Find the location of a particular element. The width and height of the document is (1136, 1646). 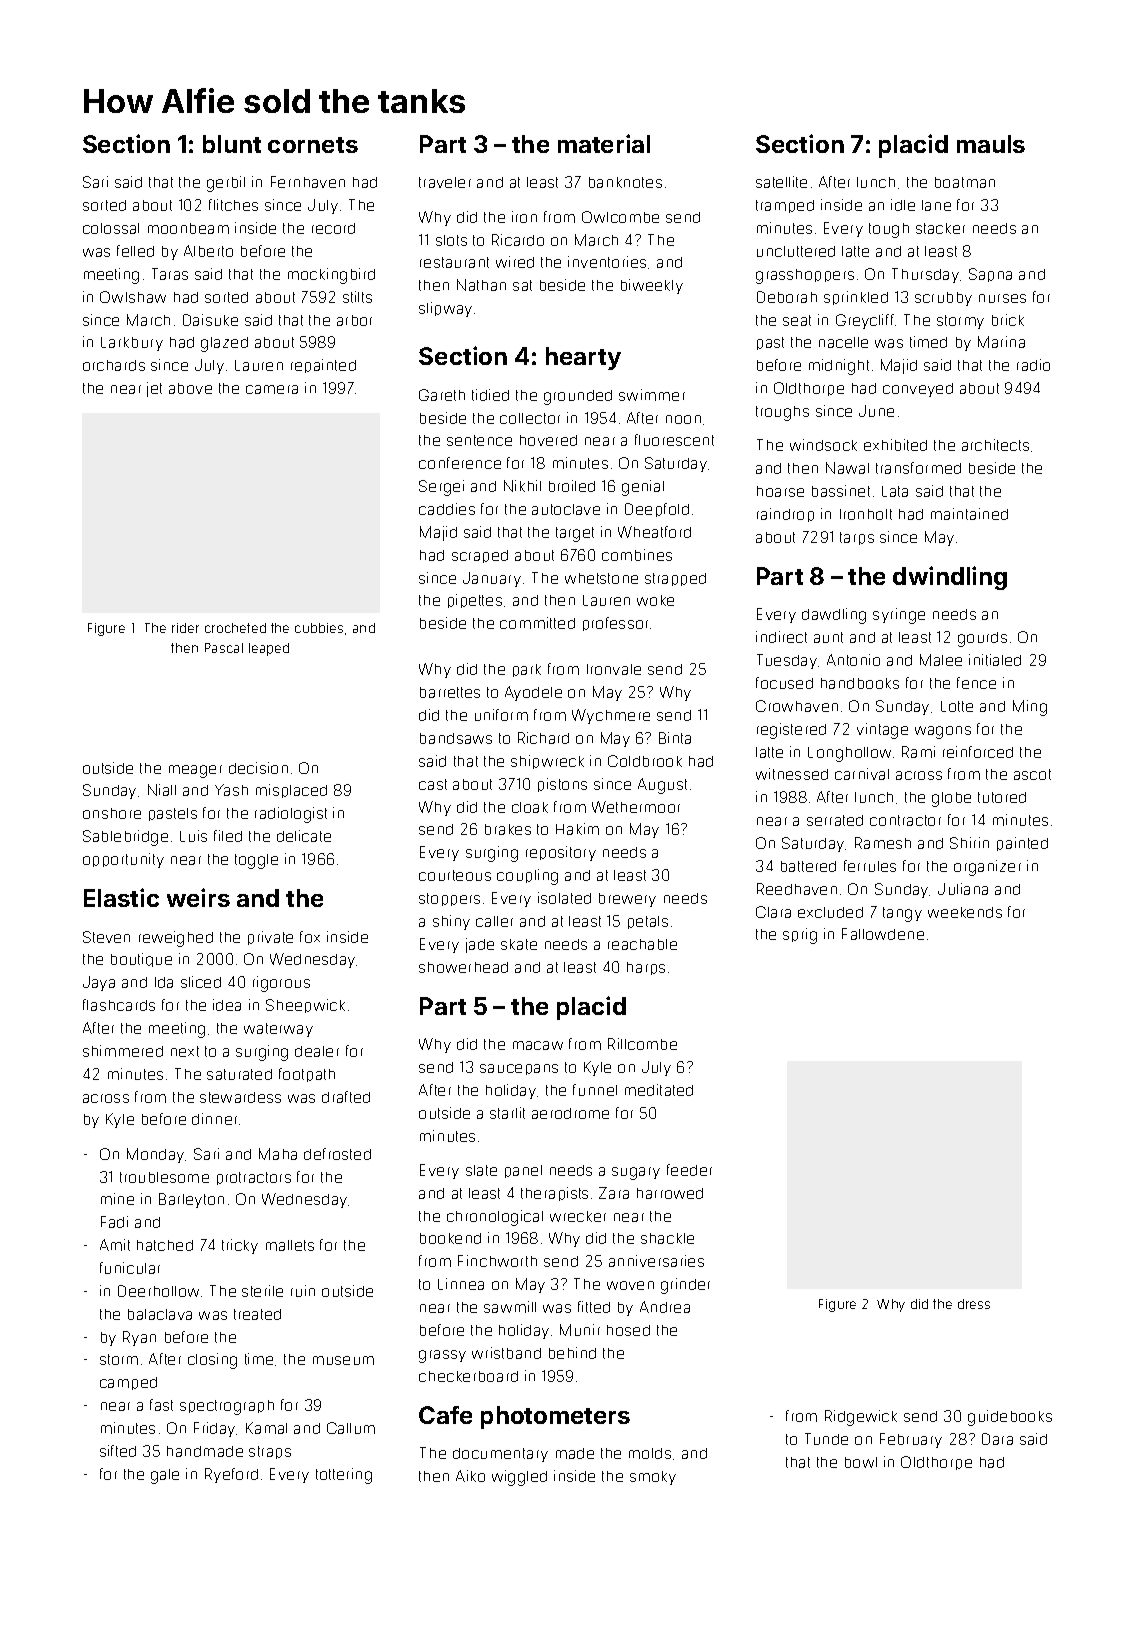

dinner is located at coordinates (214, 1119).
